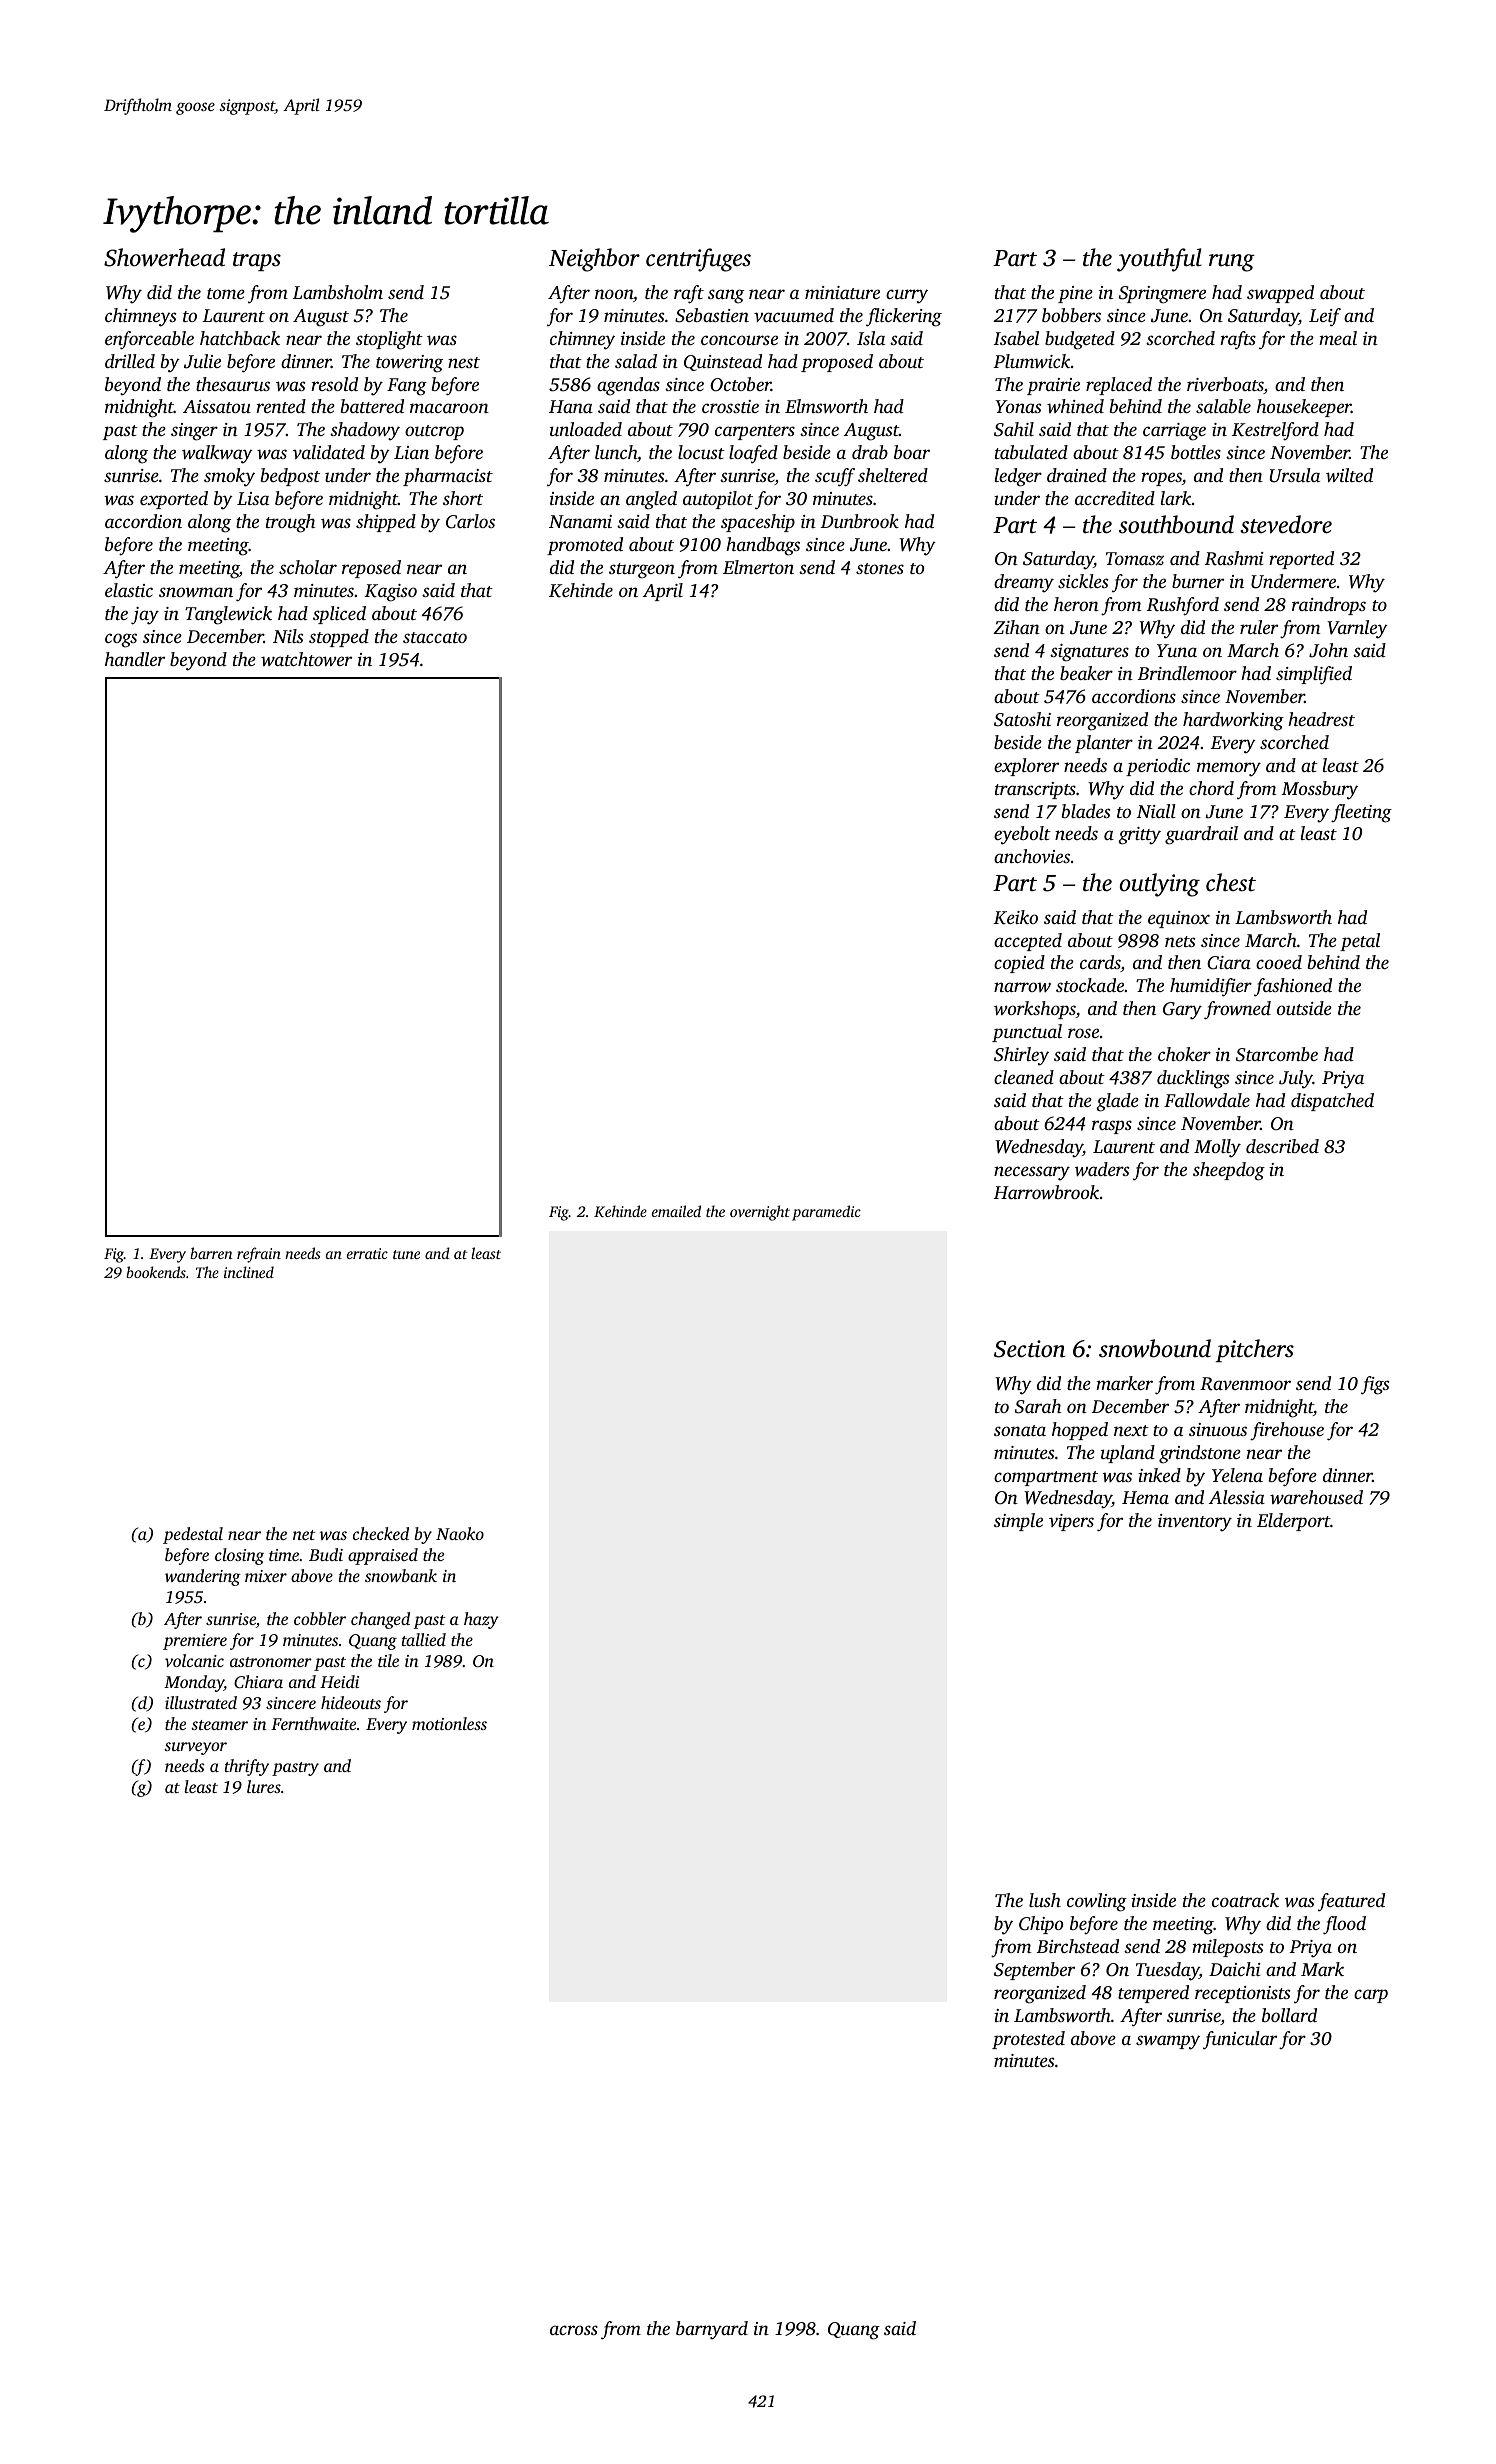 The height and width of the screenshot is (2464, 1496). I want to click on carriage, so click(1174, 432).
